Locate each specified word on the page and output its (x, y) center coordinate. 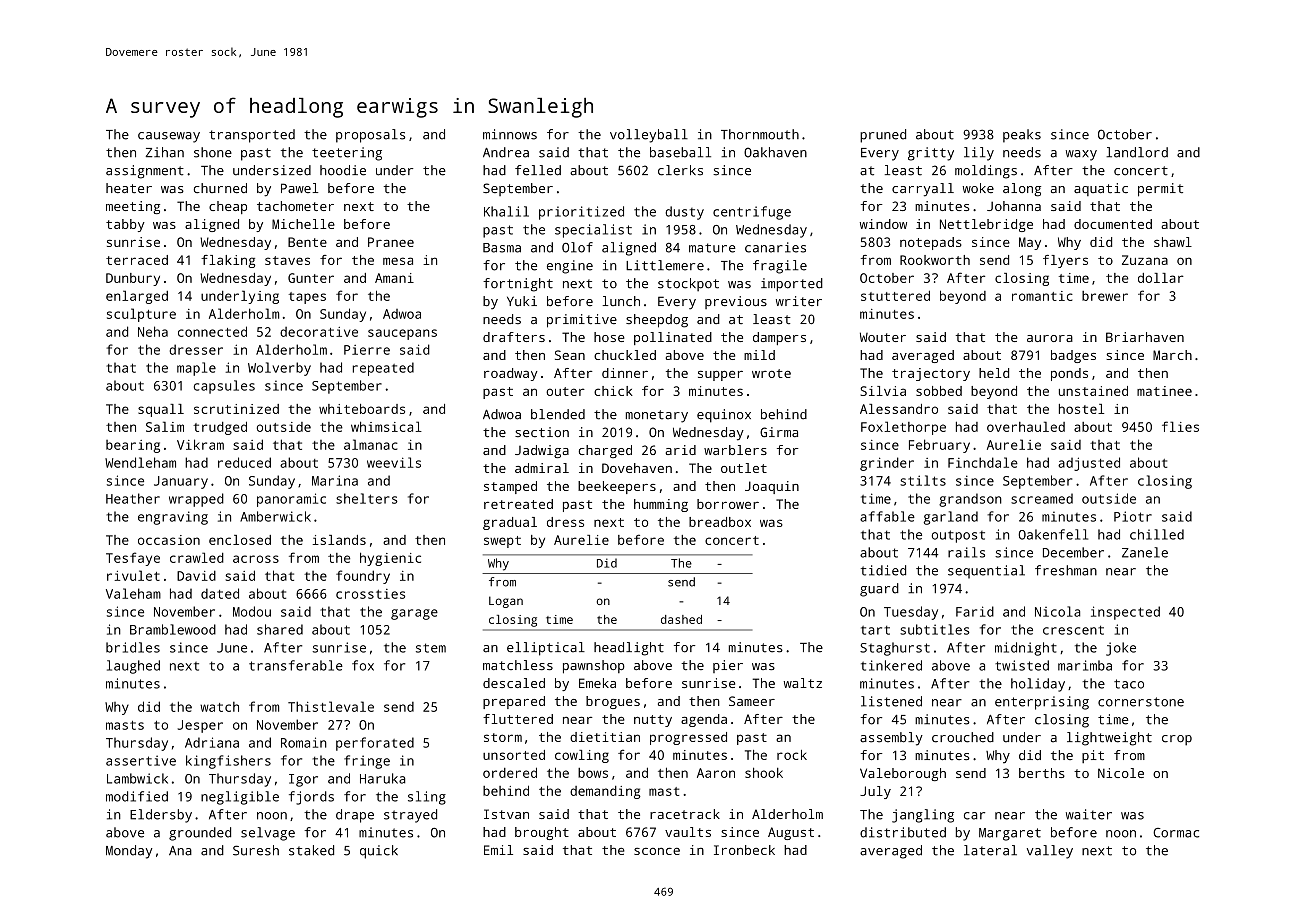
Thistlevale (331, 706)
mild (759, 355)
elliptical (546, 649)
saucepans (402, 334)
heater (129, 188)
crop (1177, 740)
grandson (970, 500)
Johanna (1014, 206)
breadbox (720, 522)
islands (339, 540)
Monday (129, 852)
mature (712, 248)
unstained (1093, 391)
